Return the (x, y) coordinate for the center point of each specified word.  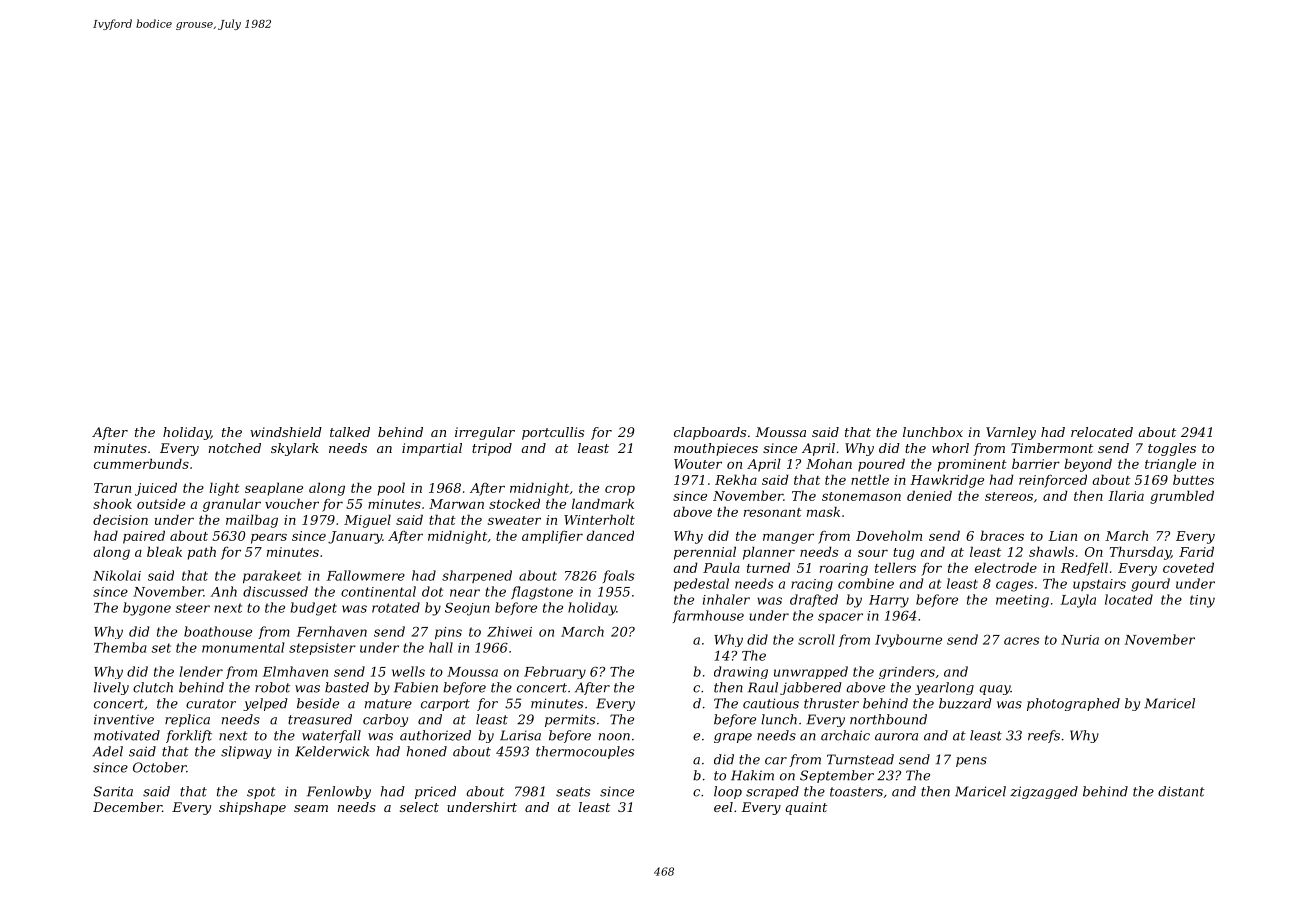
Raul (763, 687)
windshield (286, 432)
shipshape (252, 808)
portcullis (553, 433)
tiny (1202, 601)
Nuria (1080, 640)
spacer (840, 618)
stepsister (322, 649)
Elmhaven (295, 671)
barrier (1036, 463)
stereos (1009, 496)
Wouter (698, 464)
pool (391, 489)
